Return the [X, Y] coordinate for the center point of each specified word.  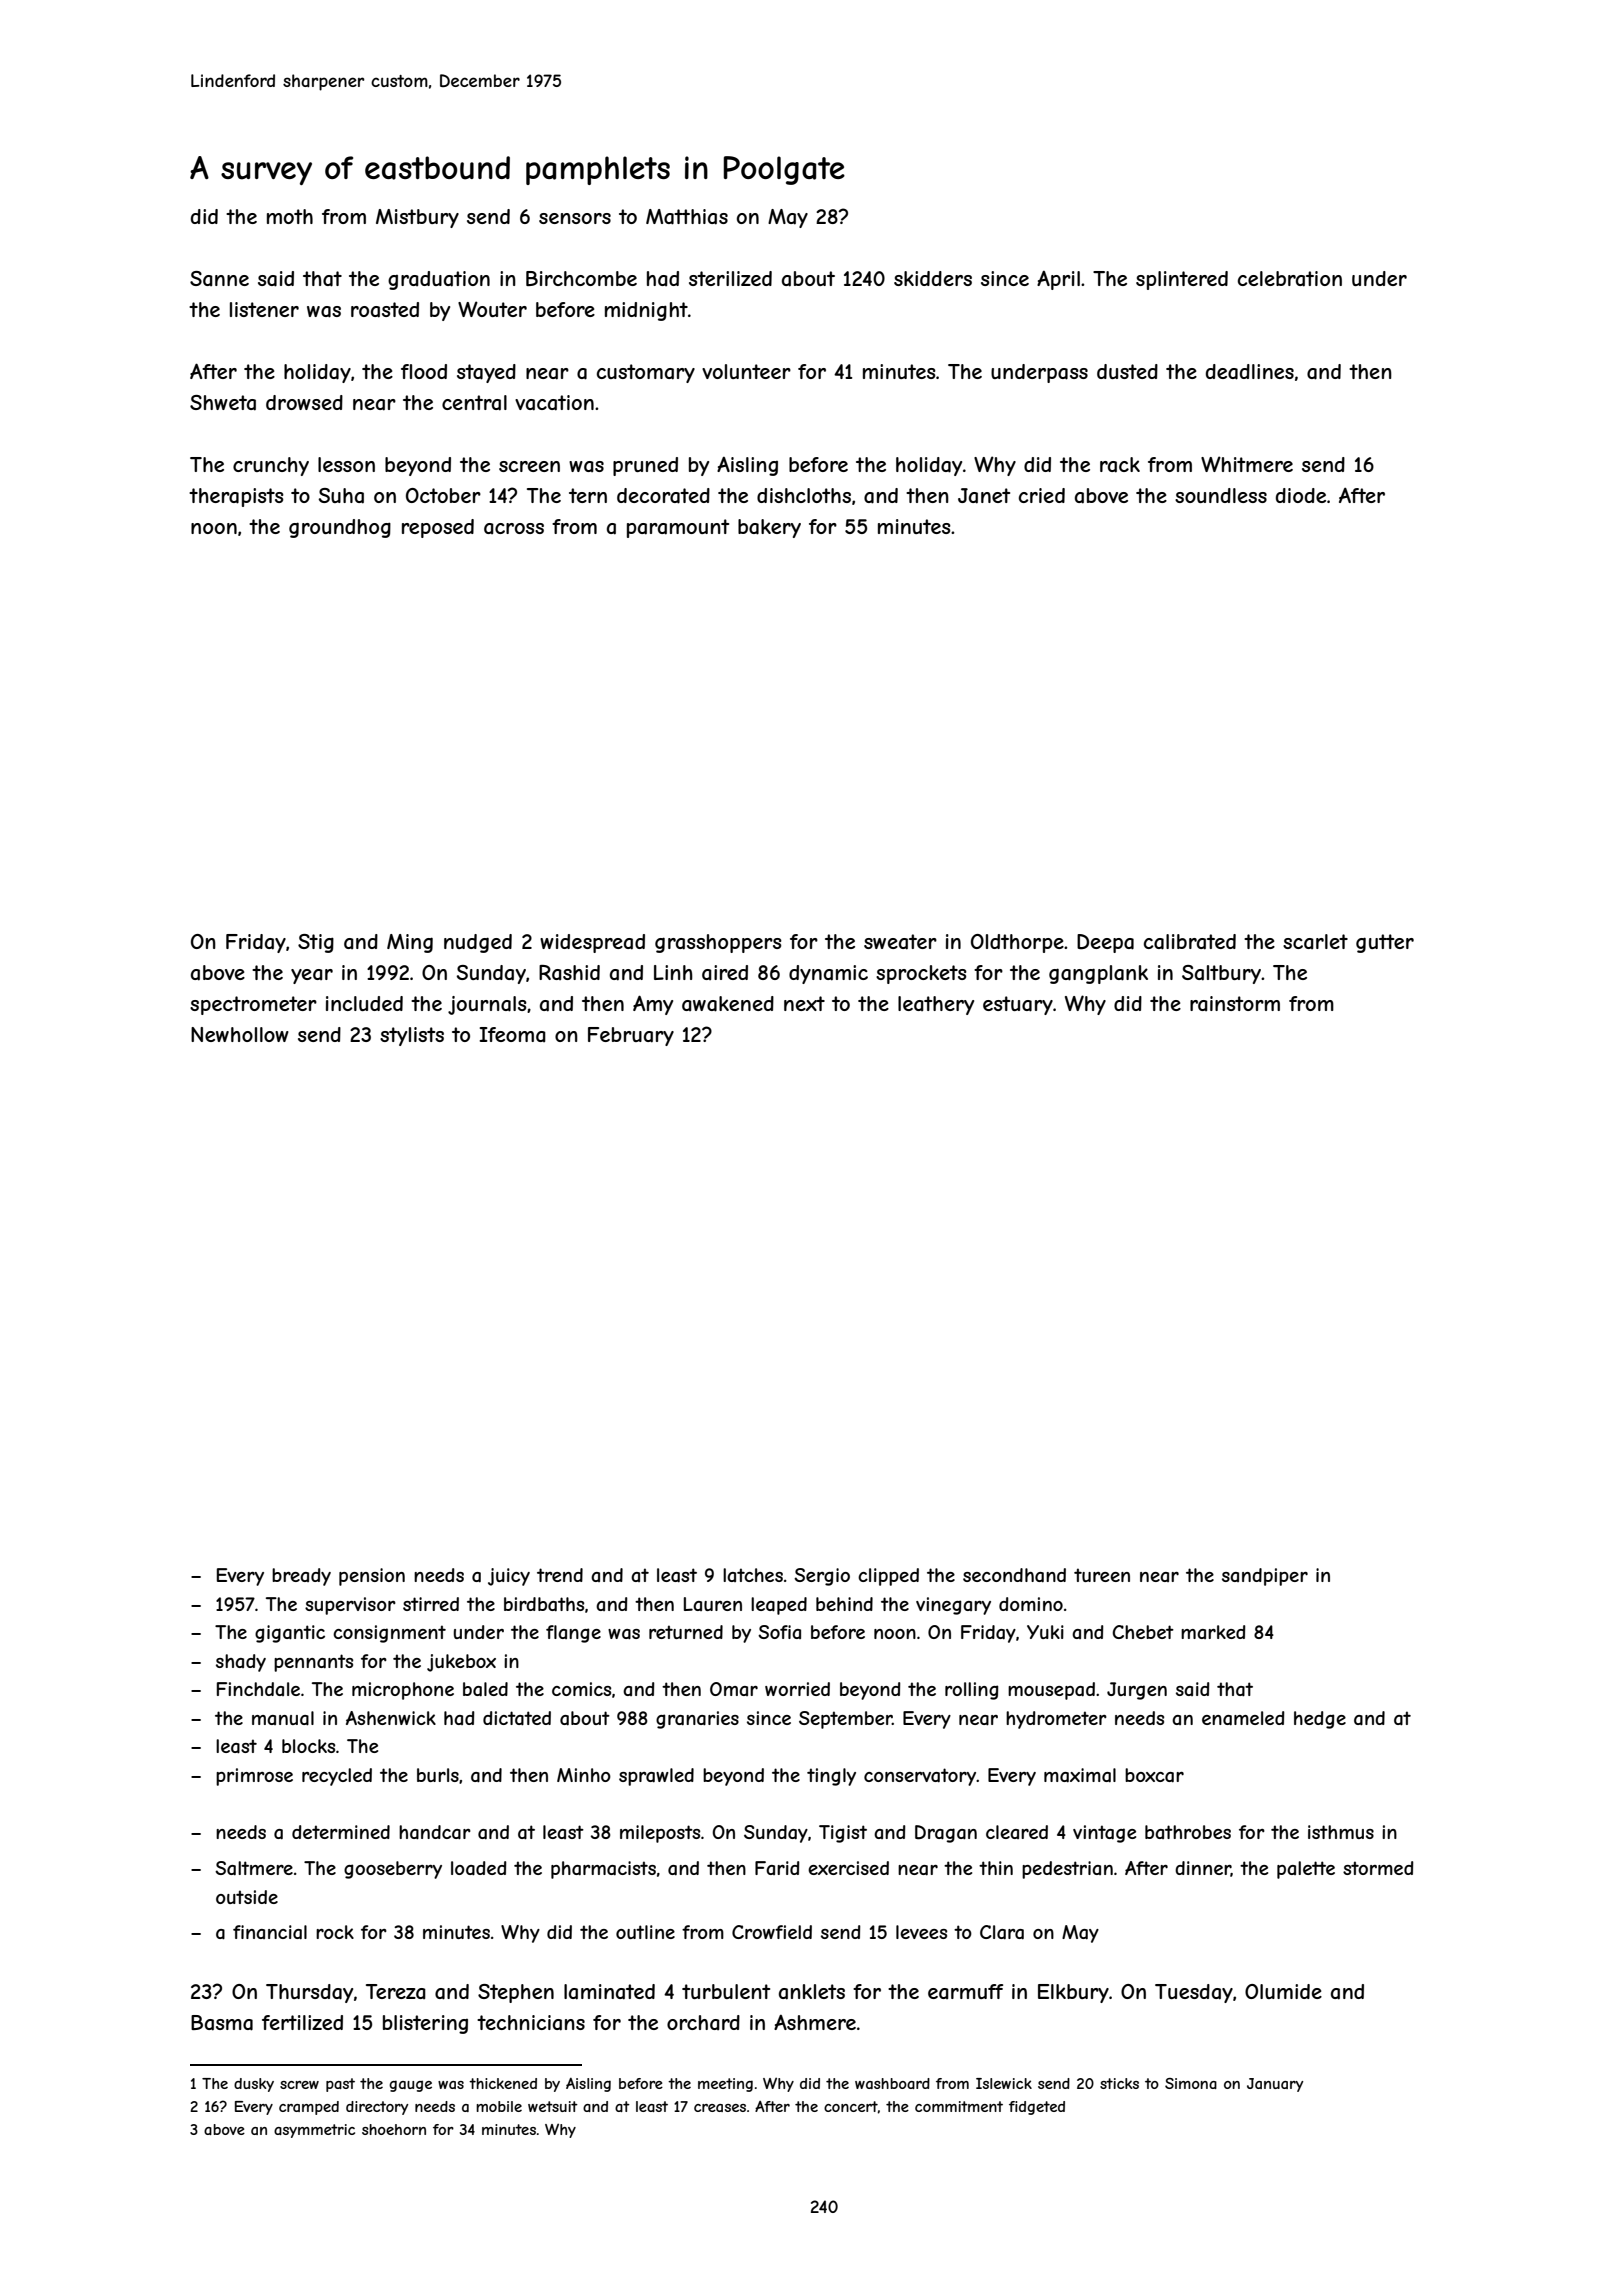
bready [301, 1577]
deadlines [1250, 372]
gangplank [1098, 974]
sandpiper [1265, 1577]
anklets [812, 1992]
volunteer [746, 371]
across [514, 528]
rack [1120, 465]
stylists [412, 1036]
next [804, 1003]
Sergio [822, 1577]
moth [290, 216]
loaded [479, 1868]
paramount [678, 528]
